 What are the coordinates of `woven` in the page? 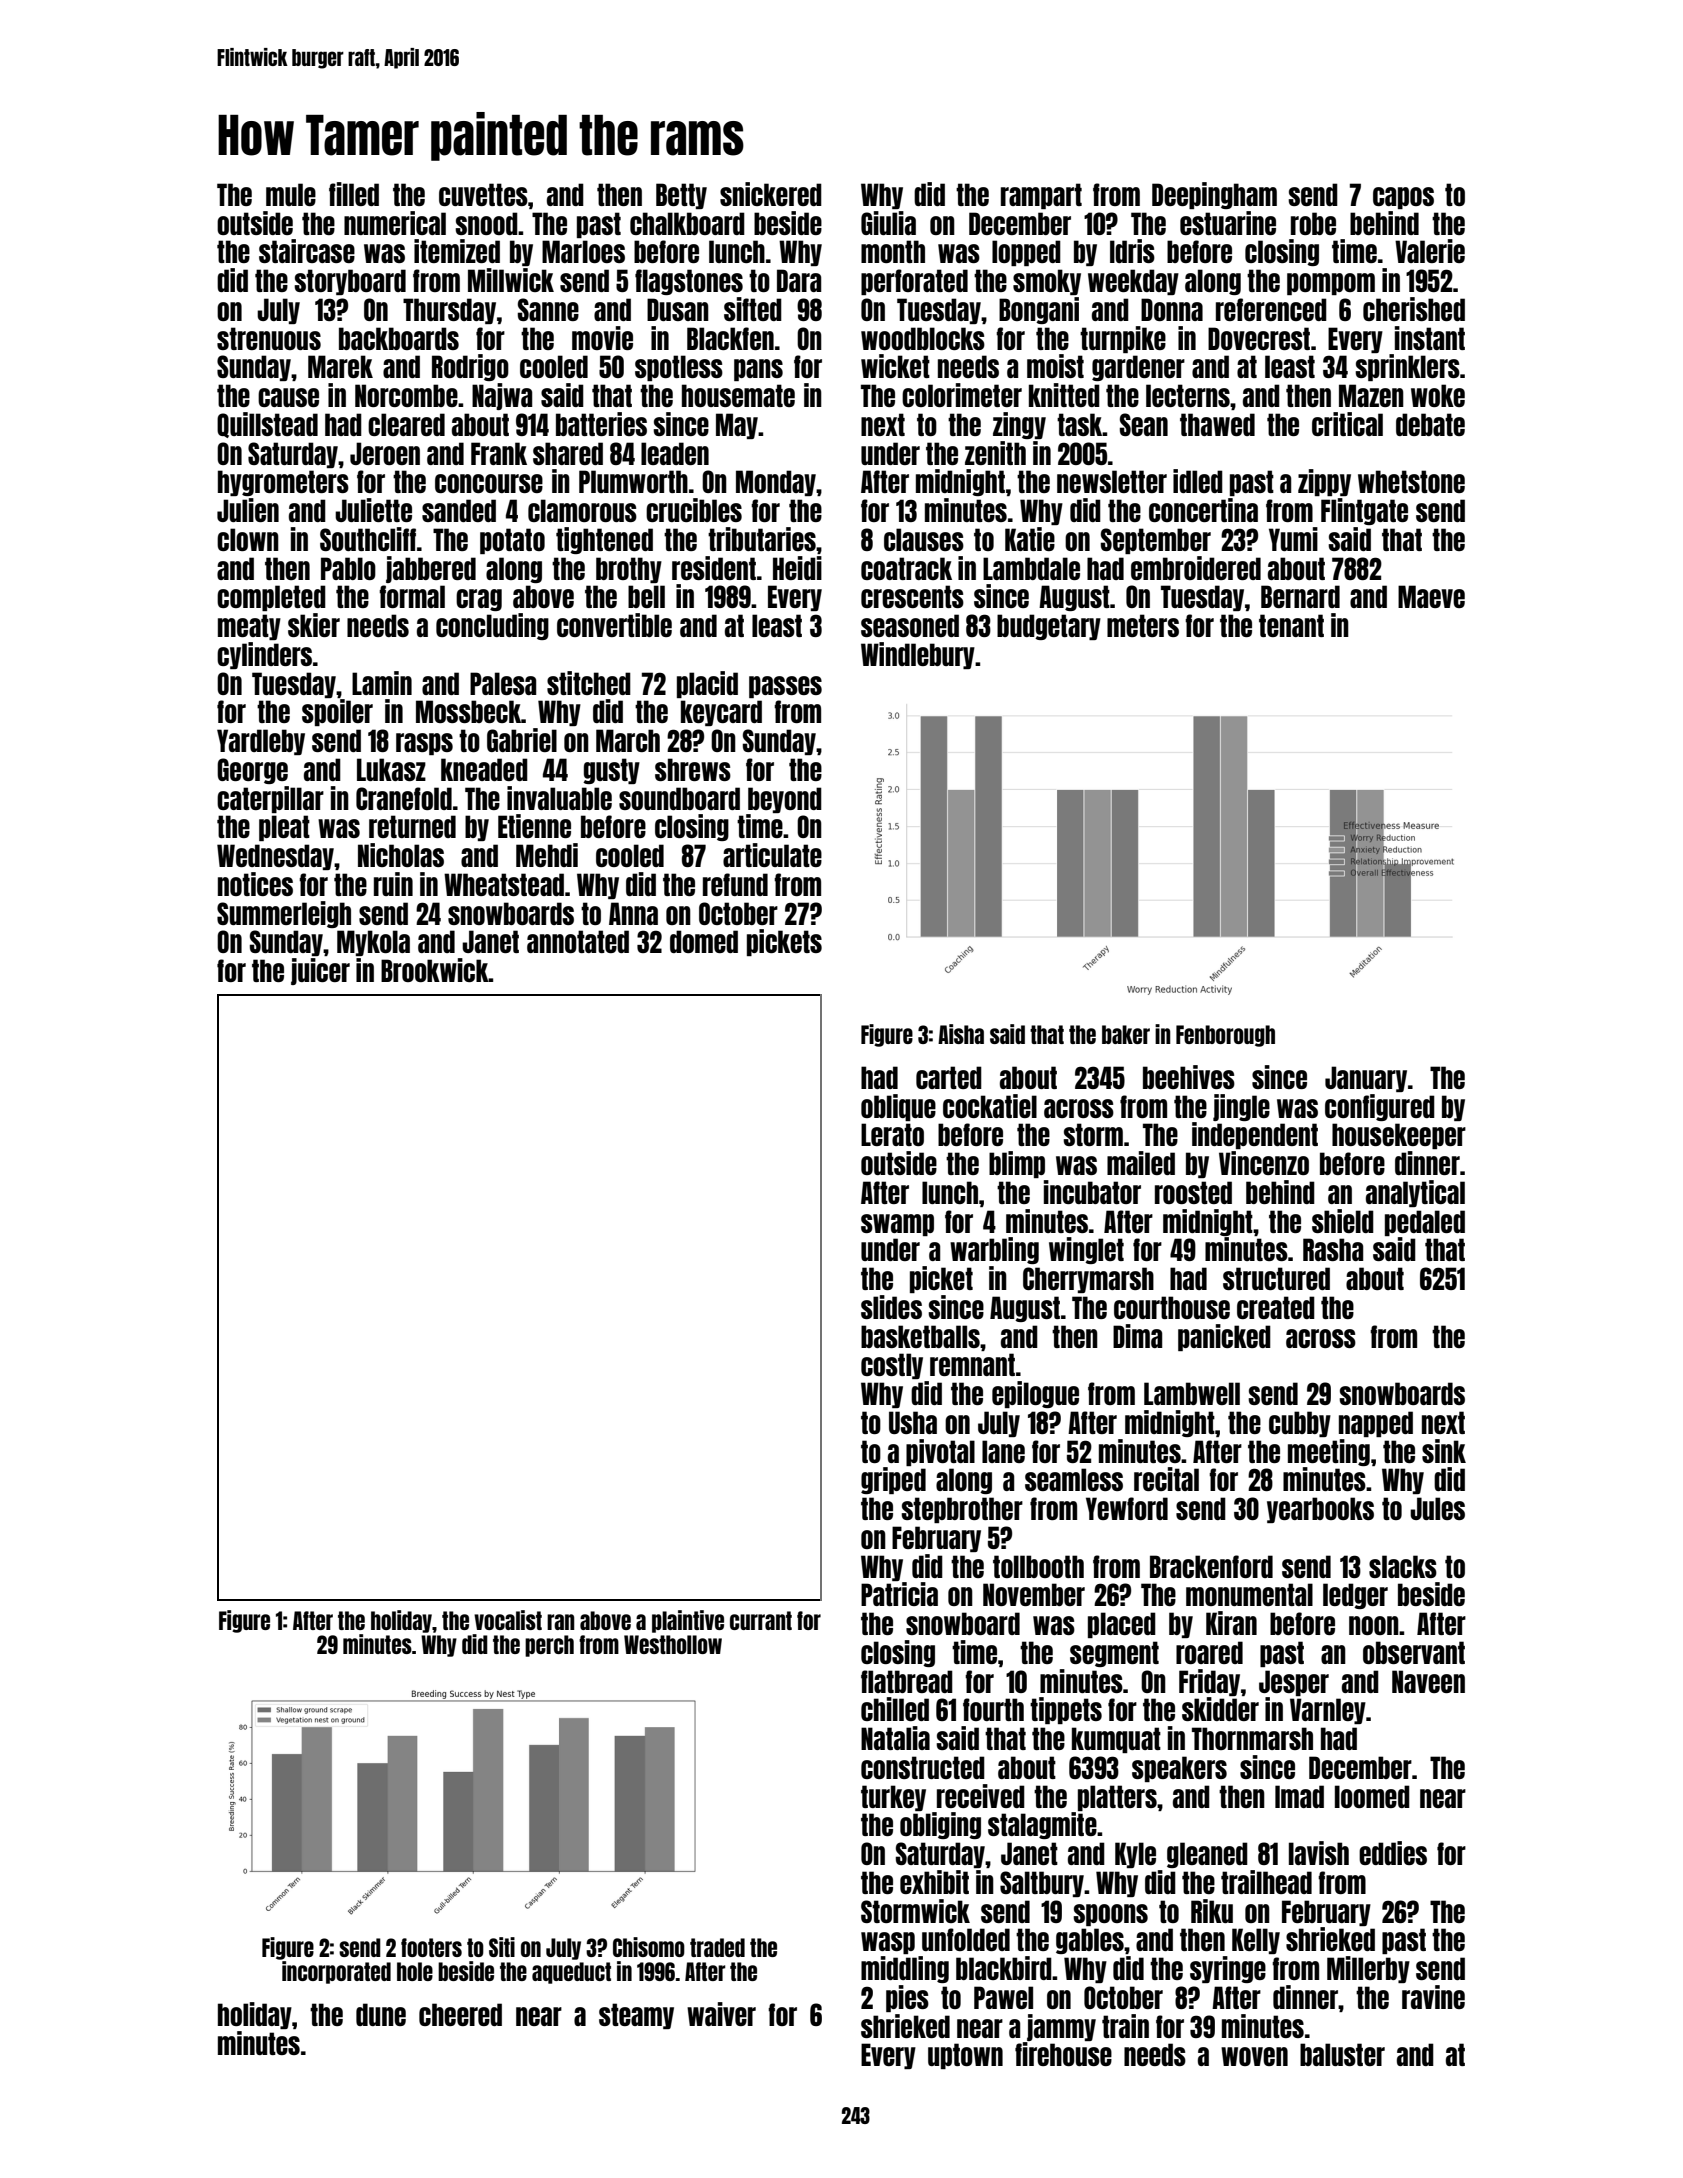 It's located at (1254, 2056).
